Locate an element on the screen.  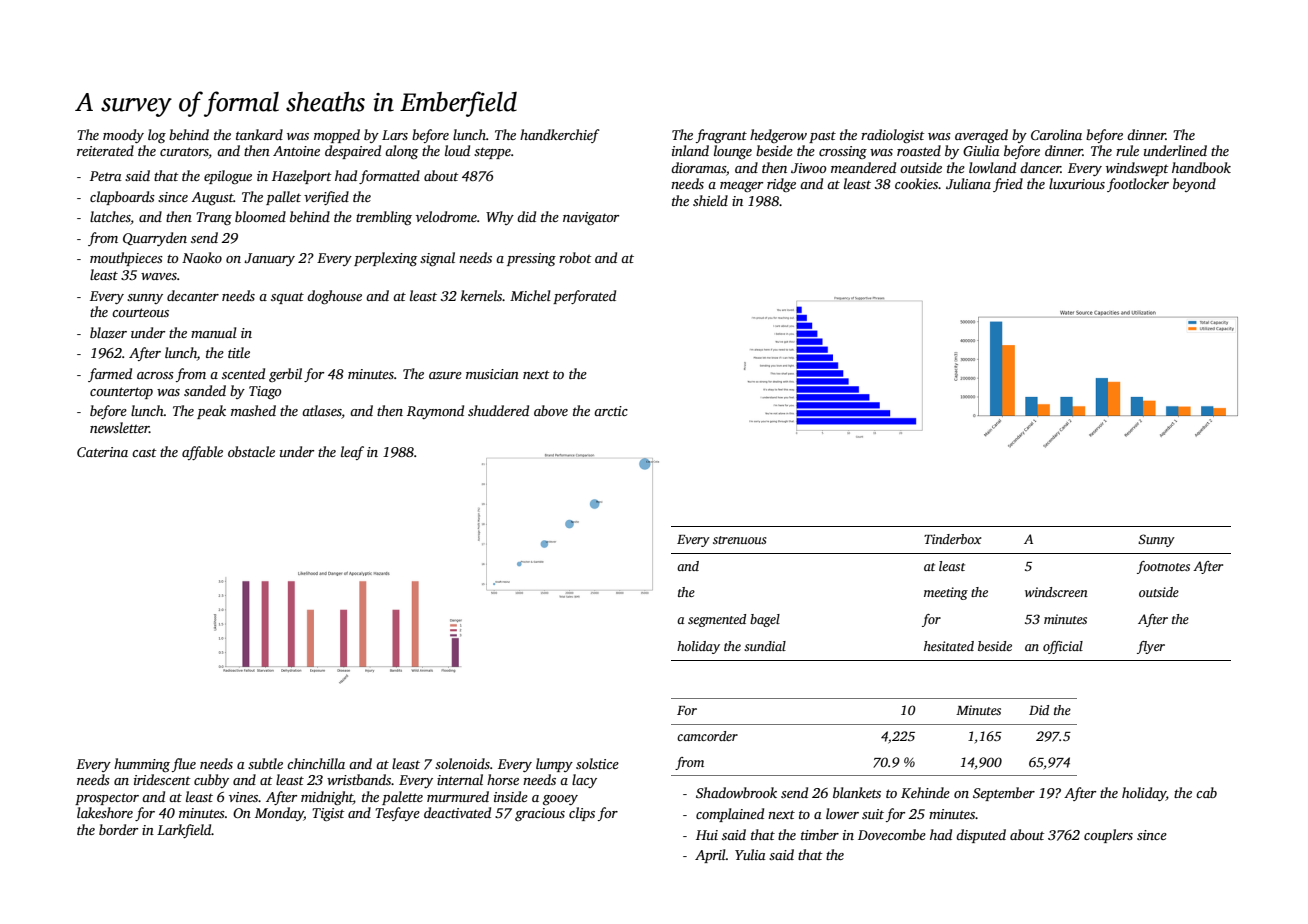
Larkfield is located at coordinates (184, 831).
